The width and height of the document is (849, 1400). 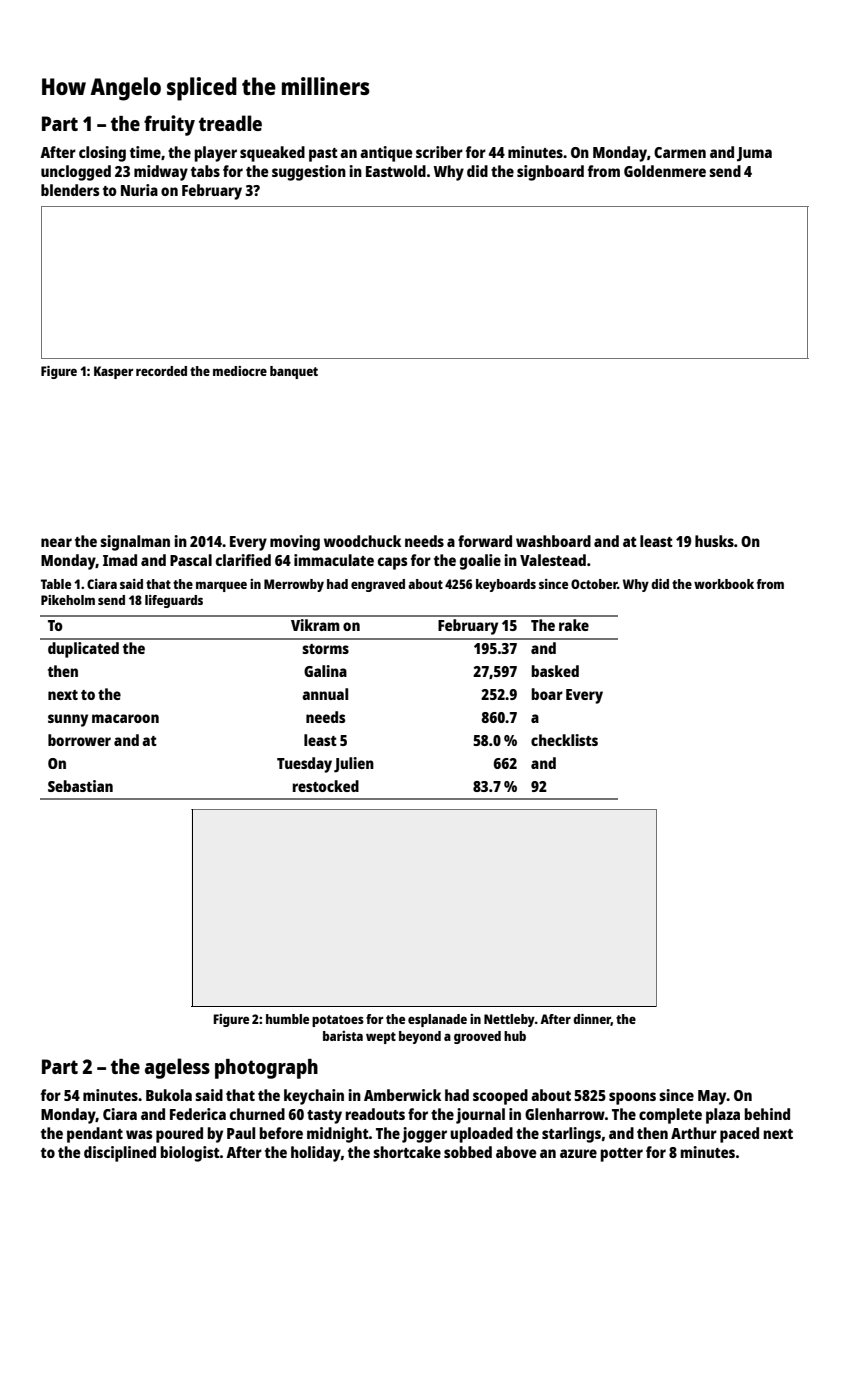 What do you see at coordinates (161, 371) in the document?
I see `recorded` at bounding box center [161, 371].
